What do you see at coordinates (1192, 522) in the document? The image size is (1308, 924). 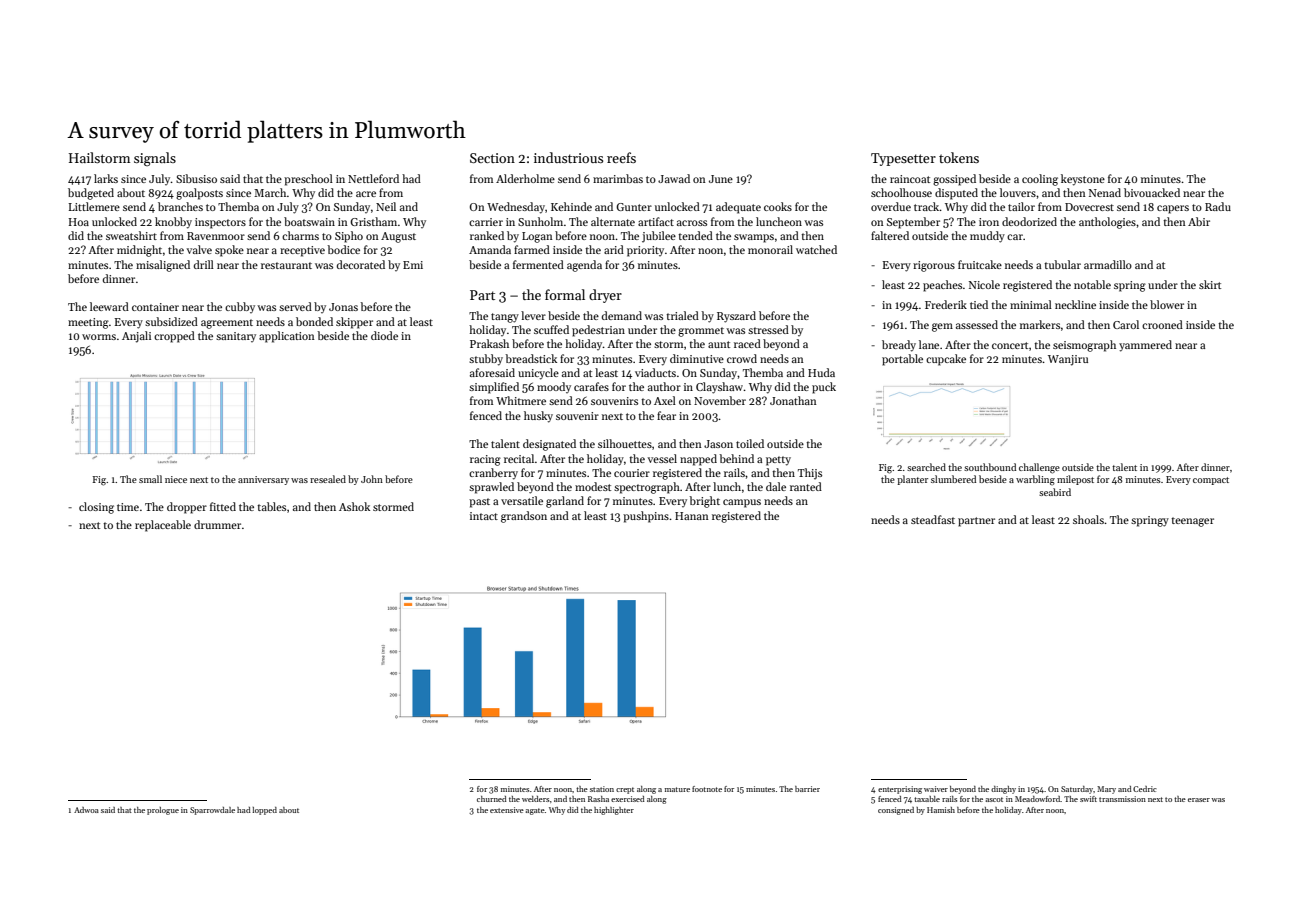 I see `teenager` at bounding box center [1192, 522].
